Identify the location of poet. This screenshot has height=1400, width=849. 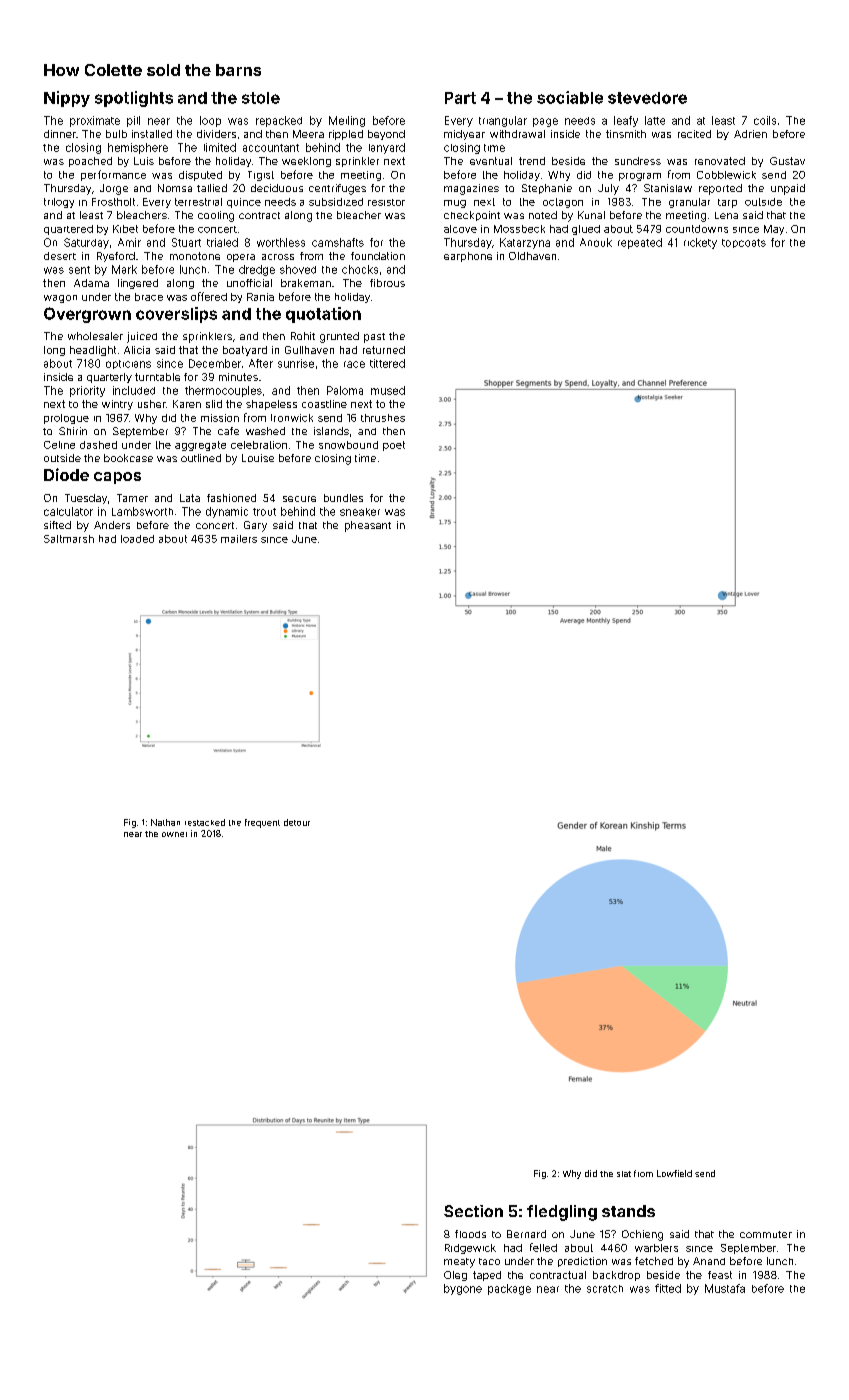
(394, 446).
